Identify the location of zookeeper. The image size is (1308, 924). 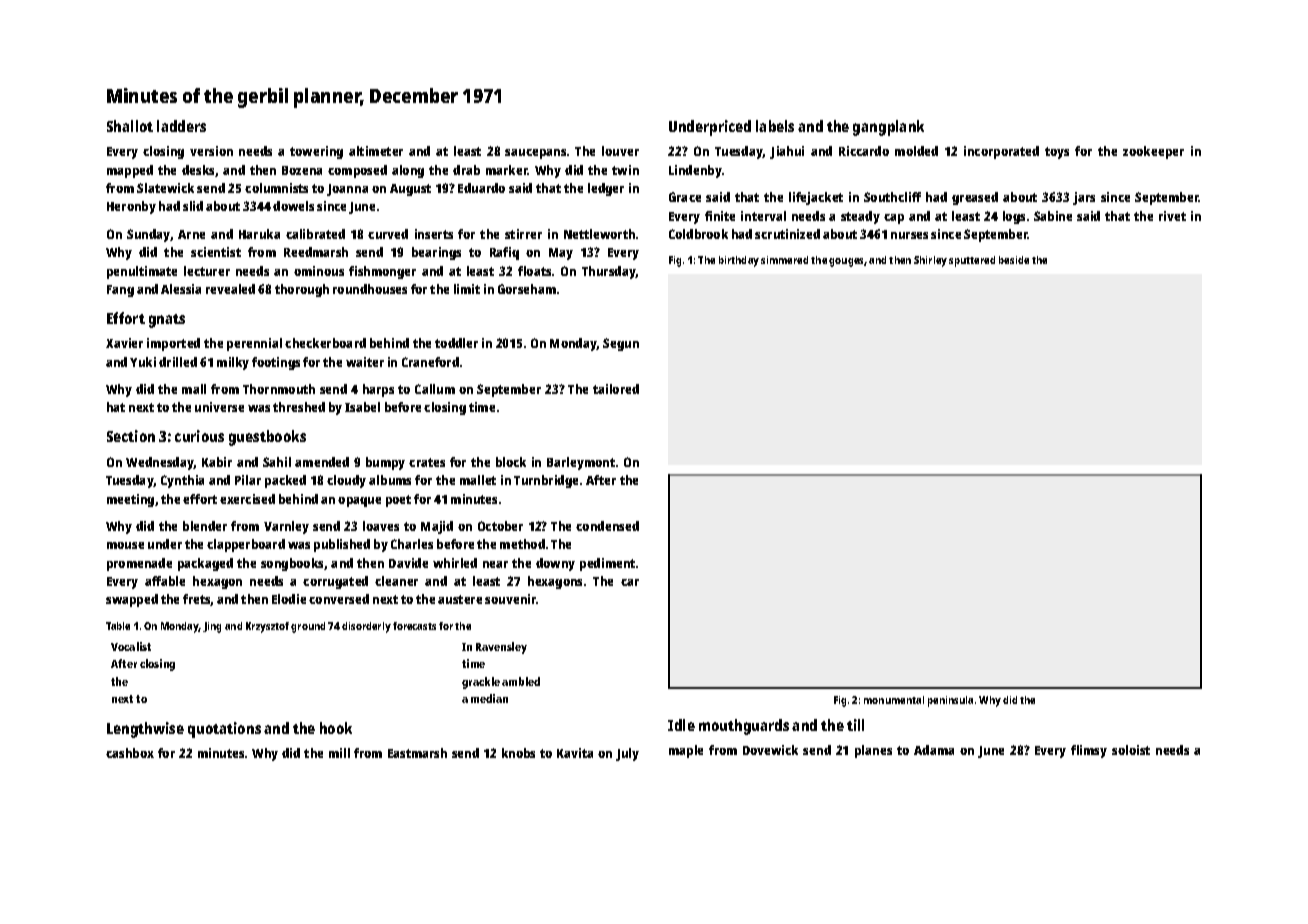
(1153, 152).
